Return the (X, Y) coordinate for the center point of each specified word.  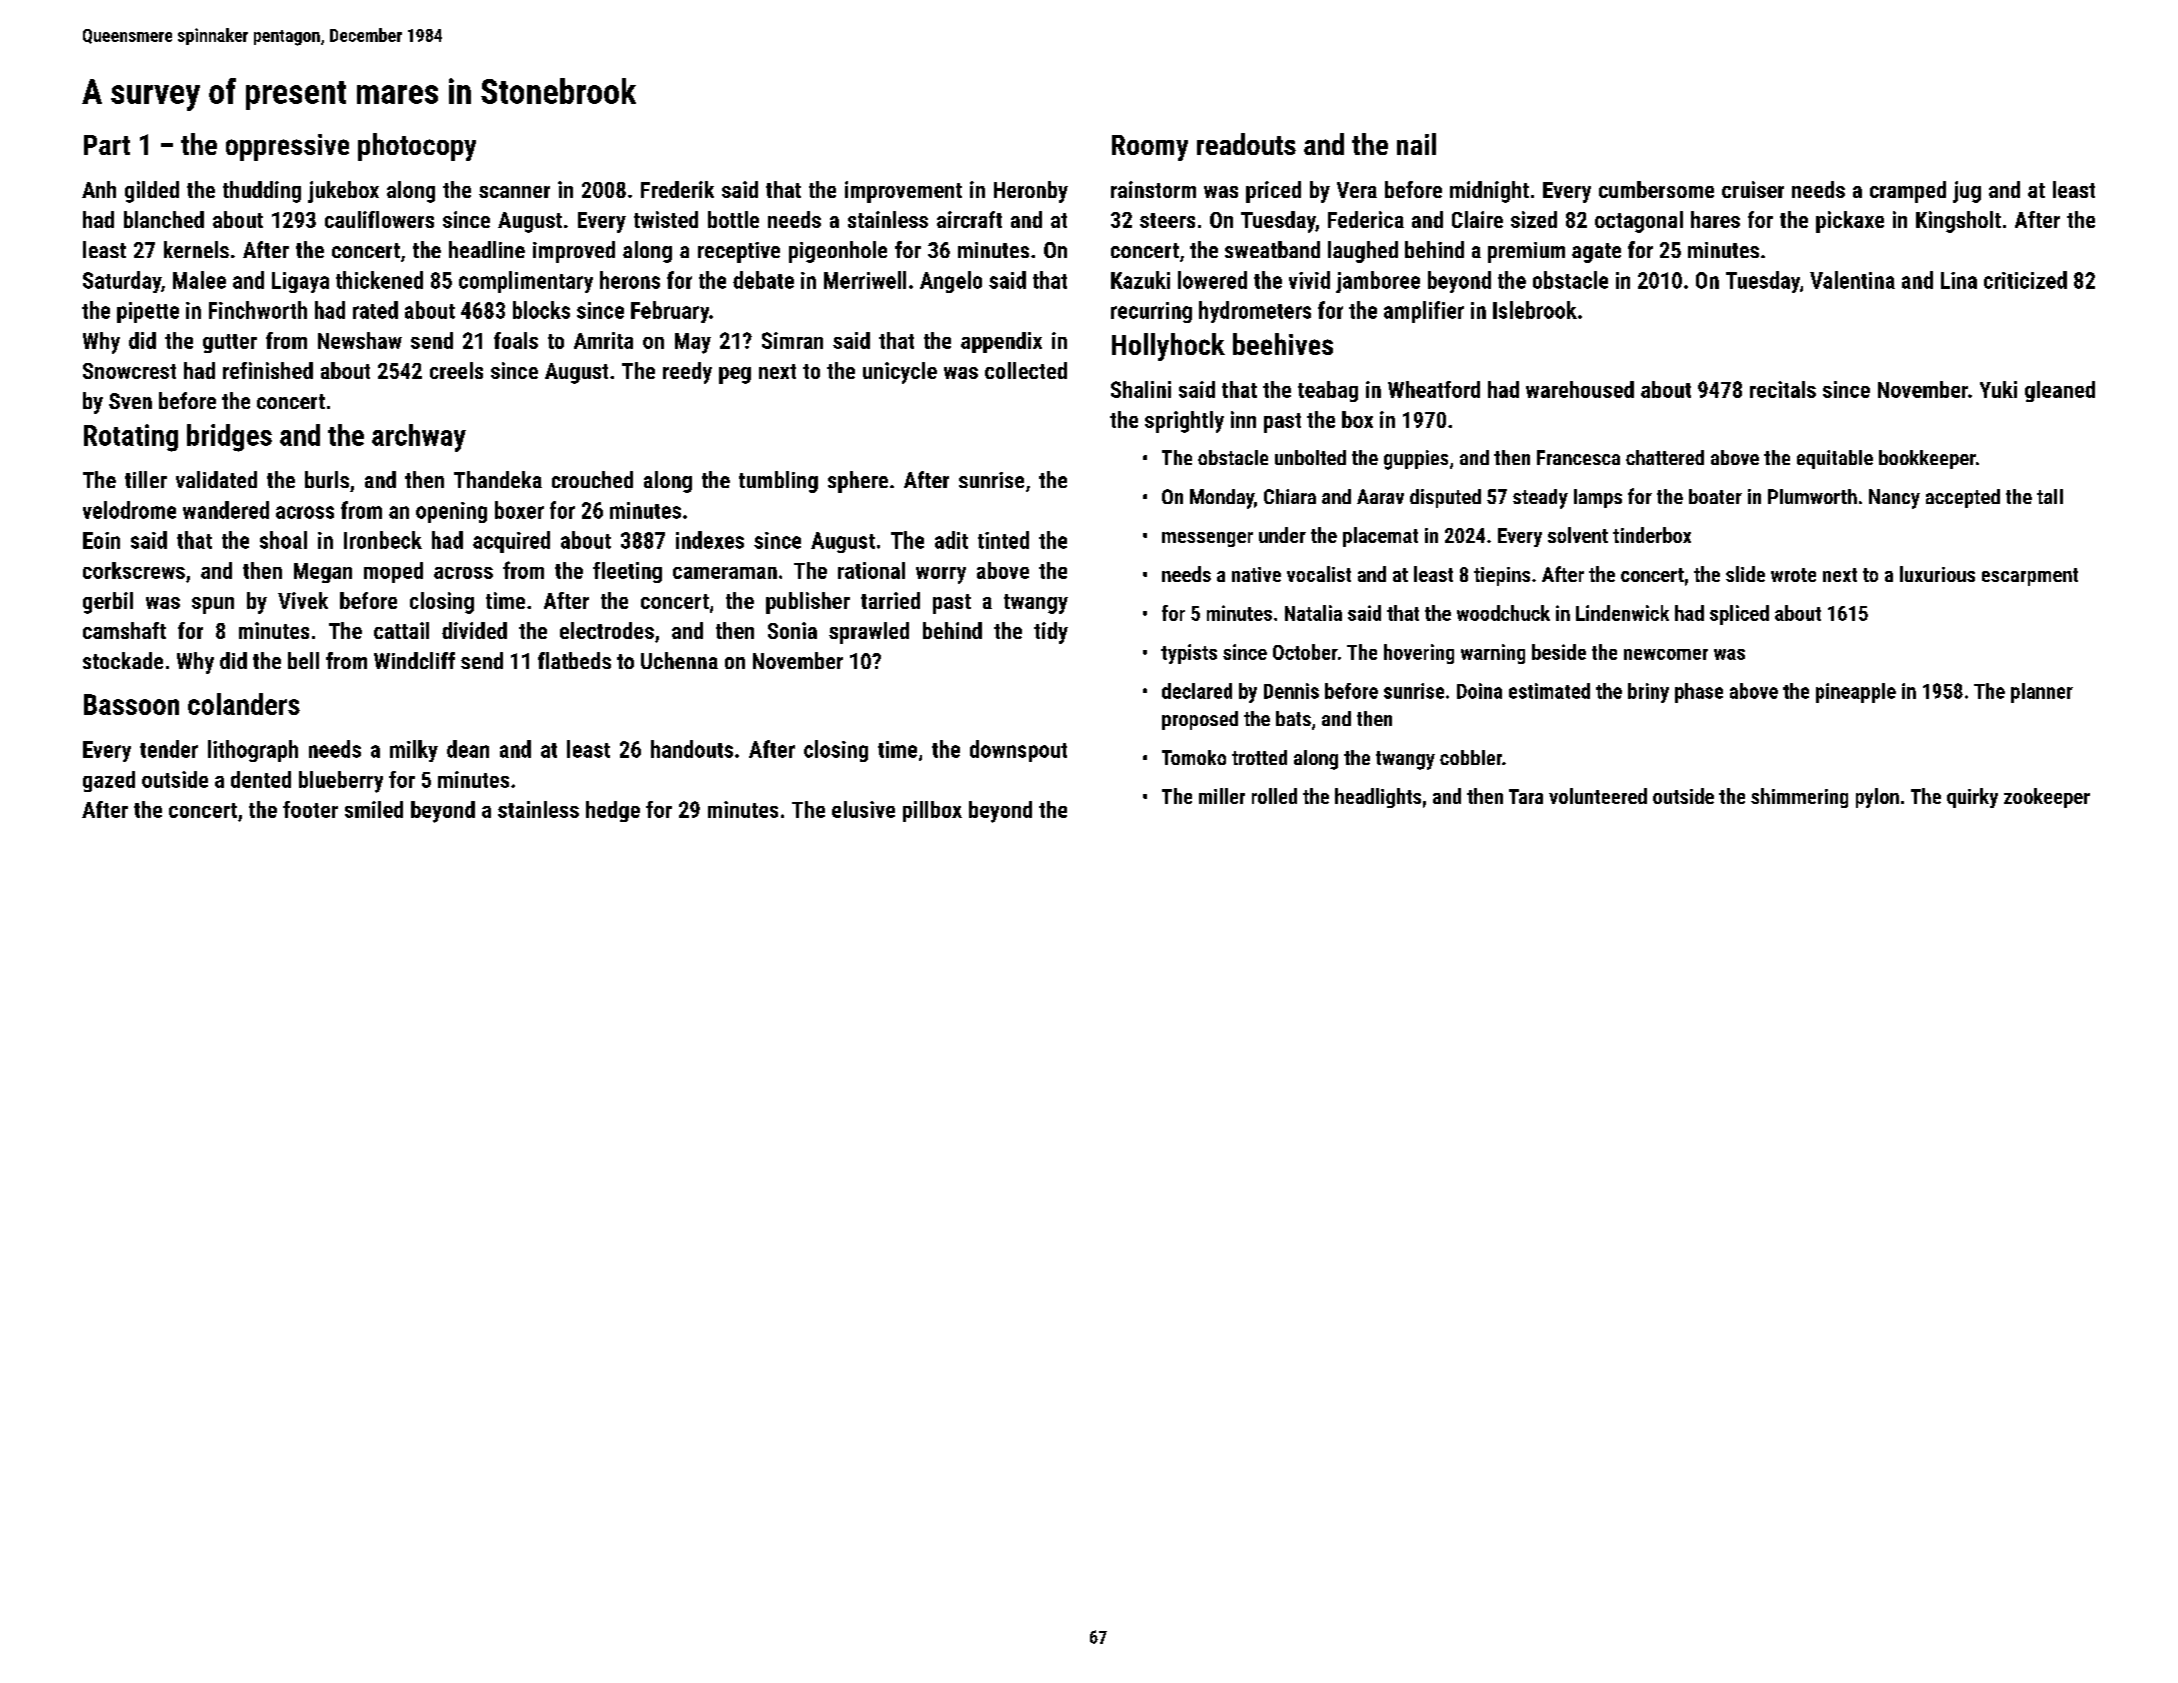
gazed (109, 781)
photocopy (417, 147)
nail (1416, 144)
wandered (226, 510)
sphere (858, 482)
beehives (1283, 344)
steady (1540, 499)
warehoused (1580, 389)
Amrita (603, 340)
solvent (1578, 535)
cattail (401, 630)
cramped (1908, 192)
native (1256, 574)
